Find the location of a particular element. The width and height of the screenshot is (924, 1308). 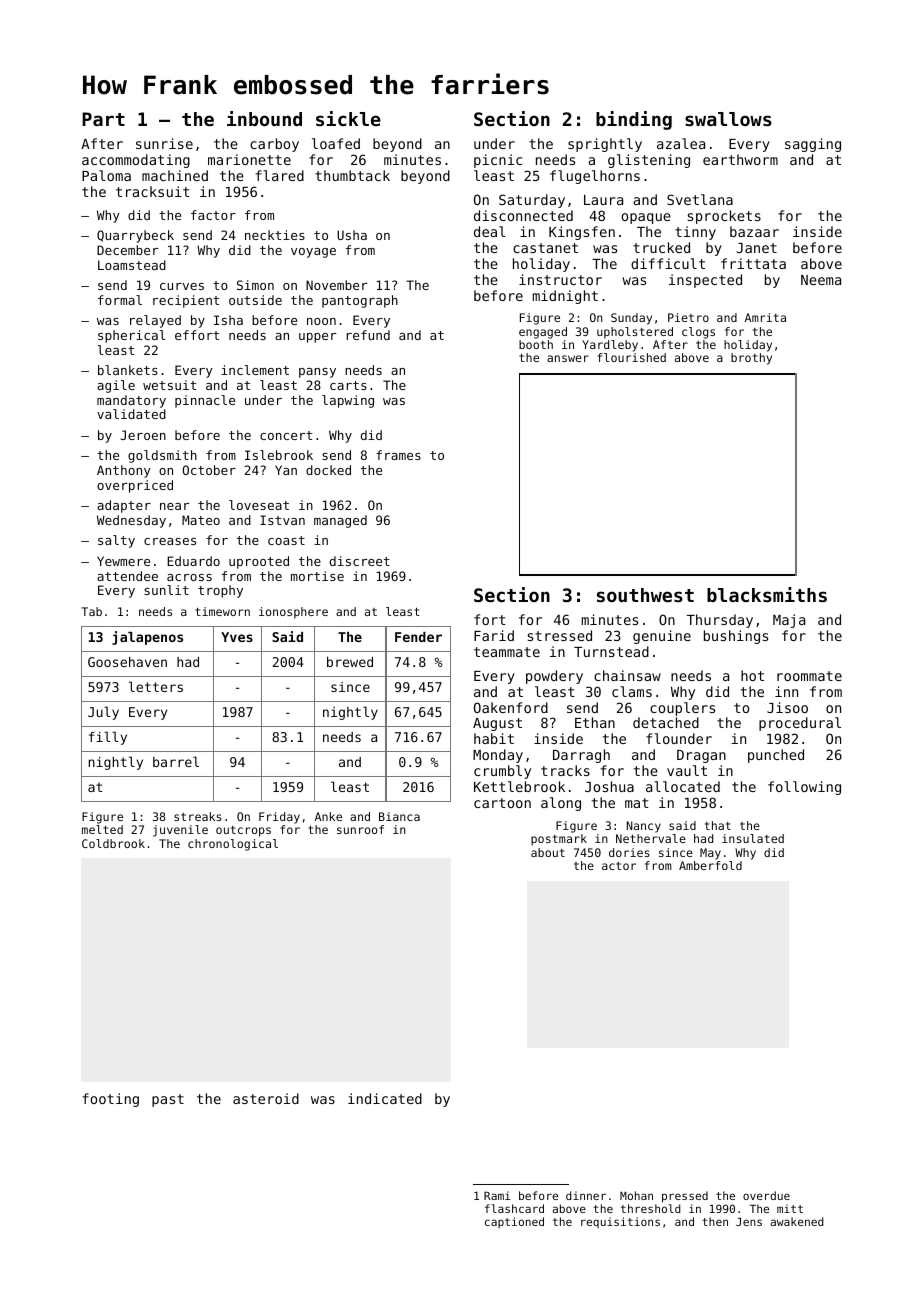

powdery is located at coordinates (554, 677).
